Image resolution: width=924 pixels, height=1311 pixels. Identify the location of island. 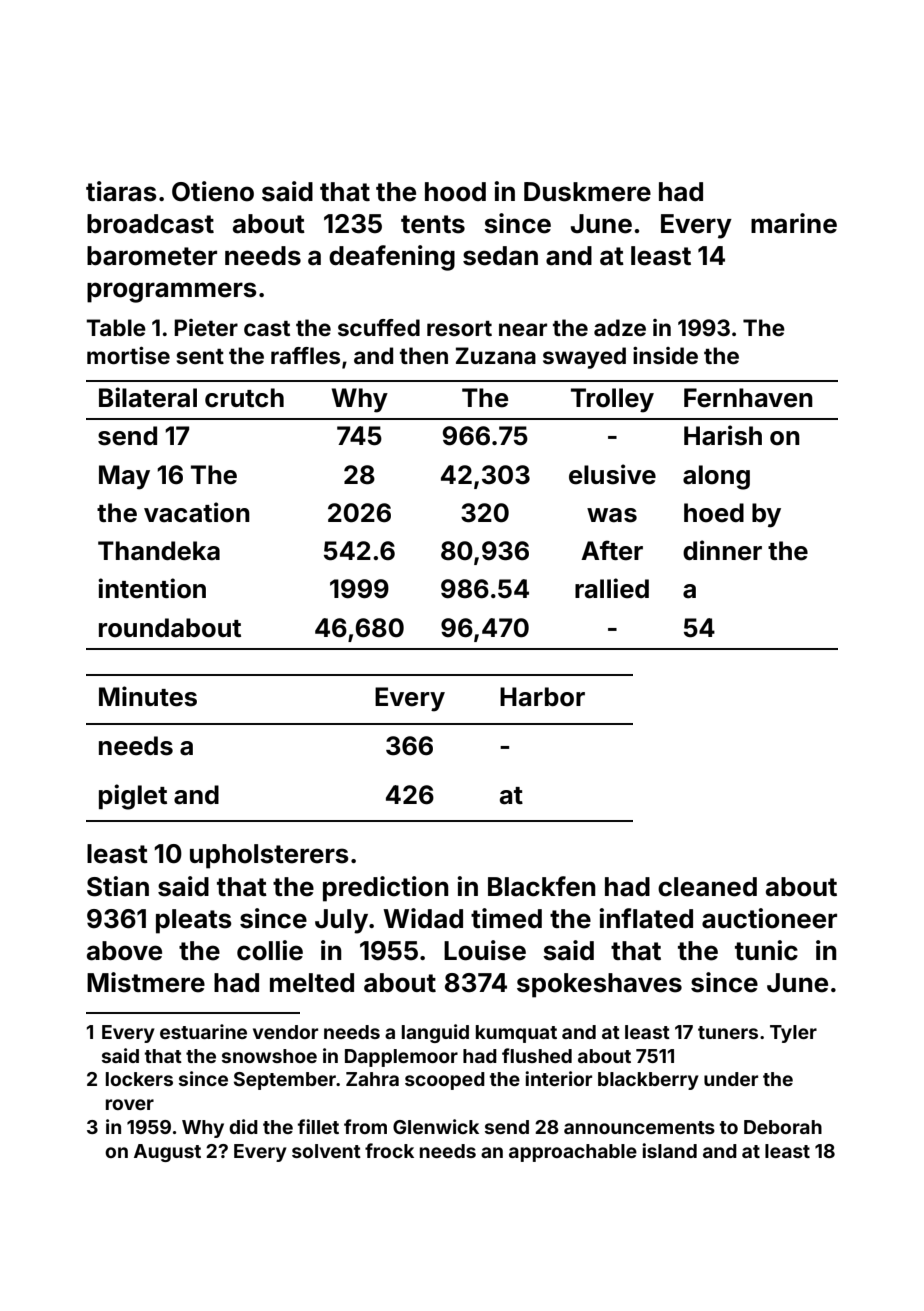
(669, 1150).
